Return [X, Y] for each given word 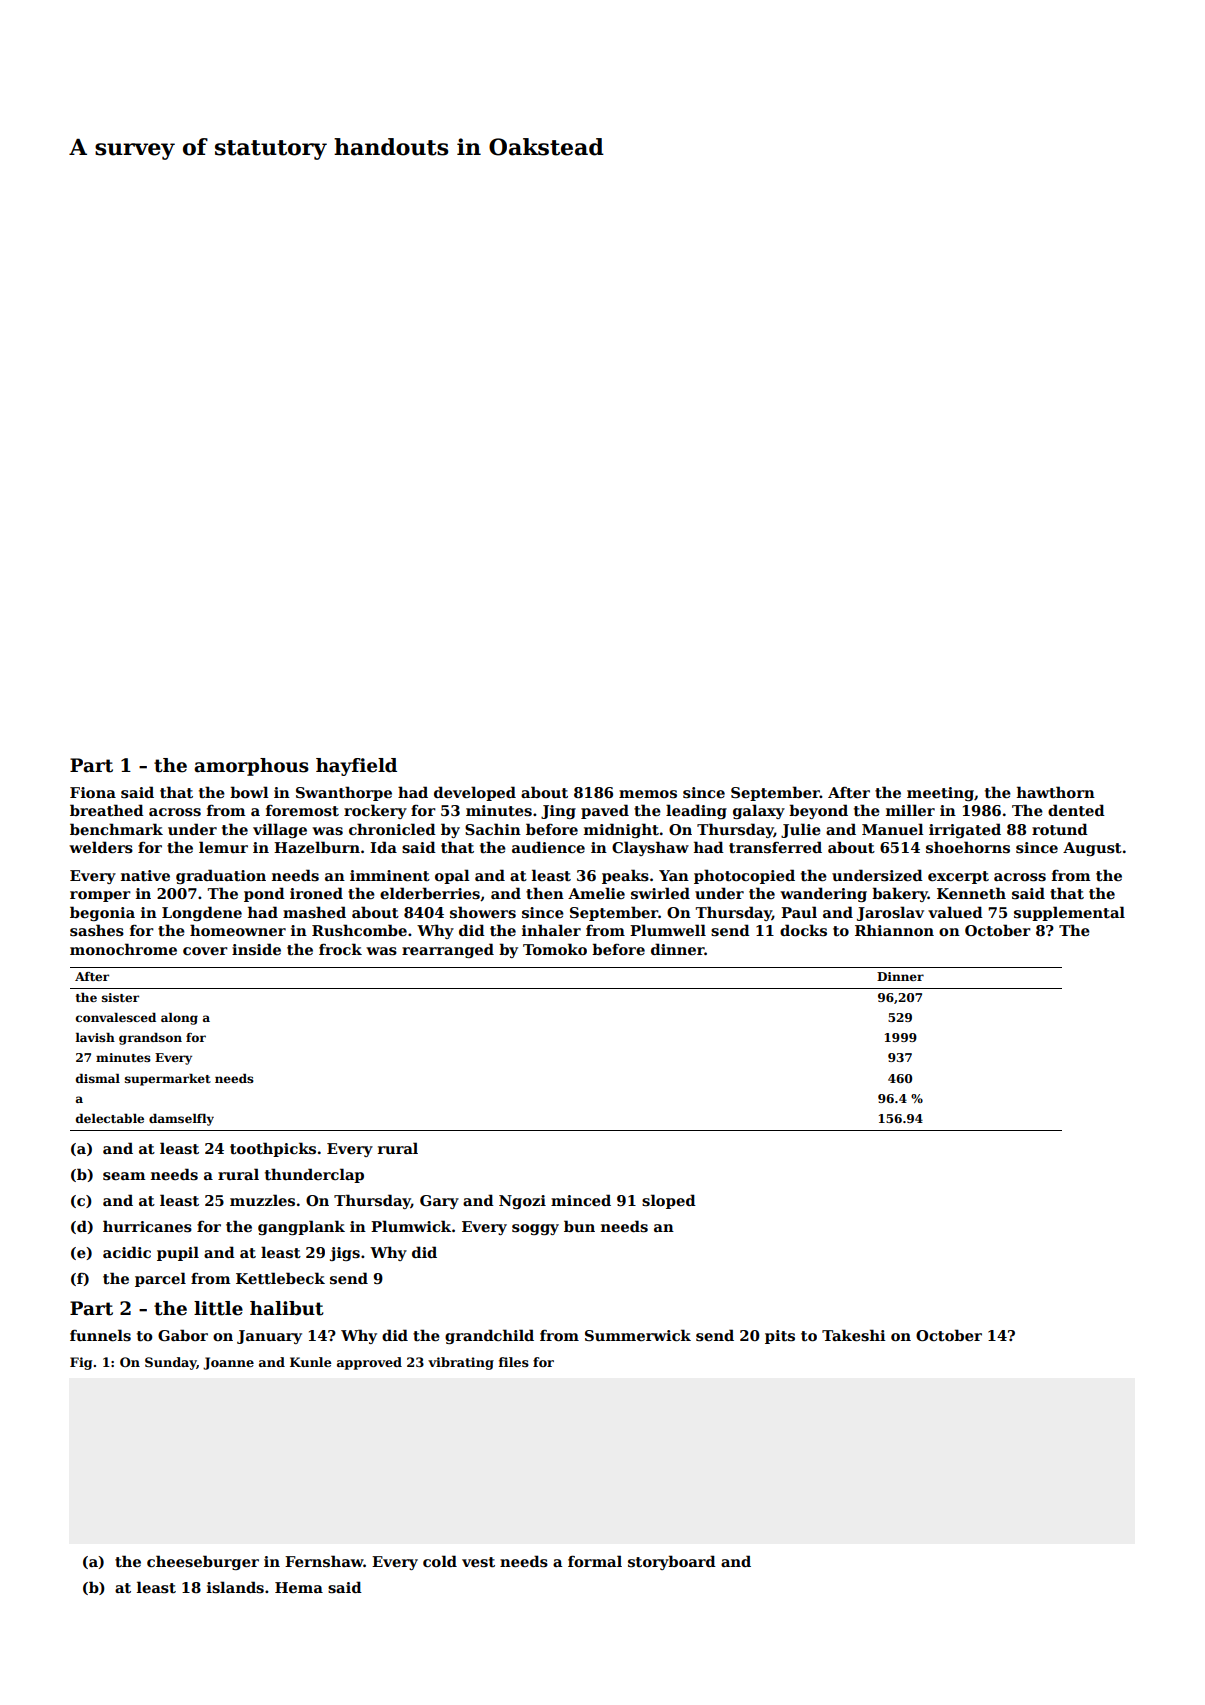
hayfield [356, 767]
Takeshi [854, 1335]
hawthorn [1056, 792]
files [514, 1362]
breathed [107, 810]
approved [369, 1363]
